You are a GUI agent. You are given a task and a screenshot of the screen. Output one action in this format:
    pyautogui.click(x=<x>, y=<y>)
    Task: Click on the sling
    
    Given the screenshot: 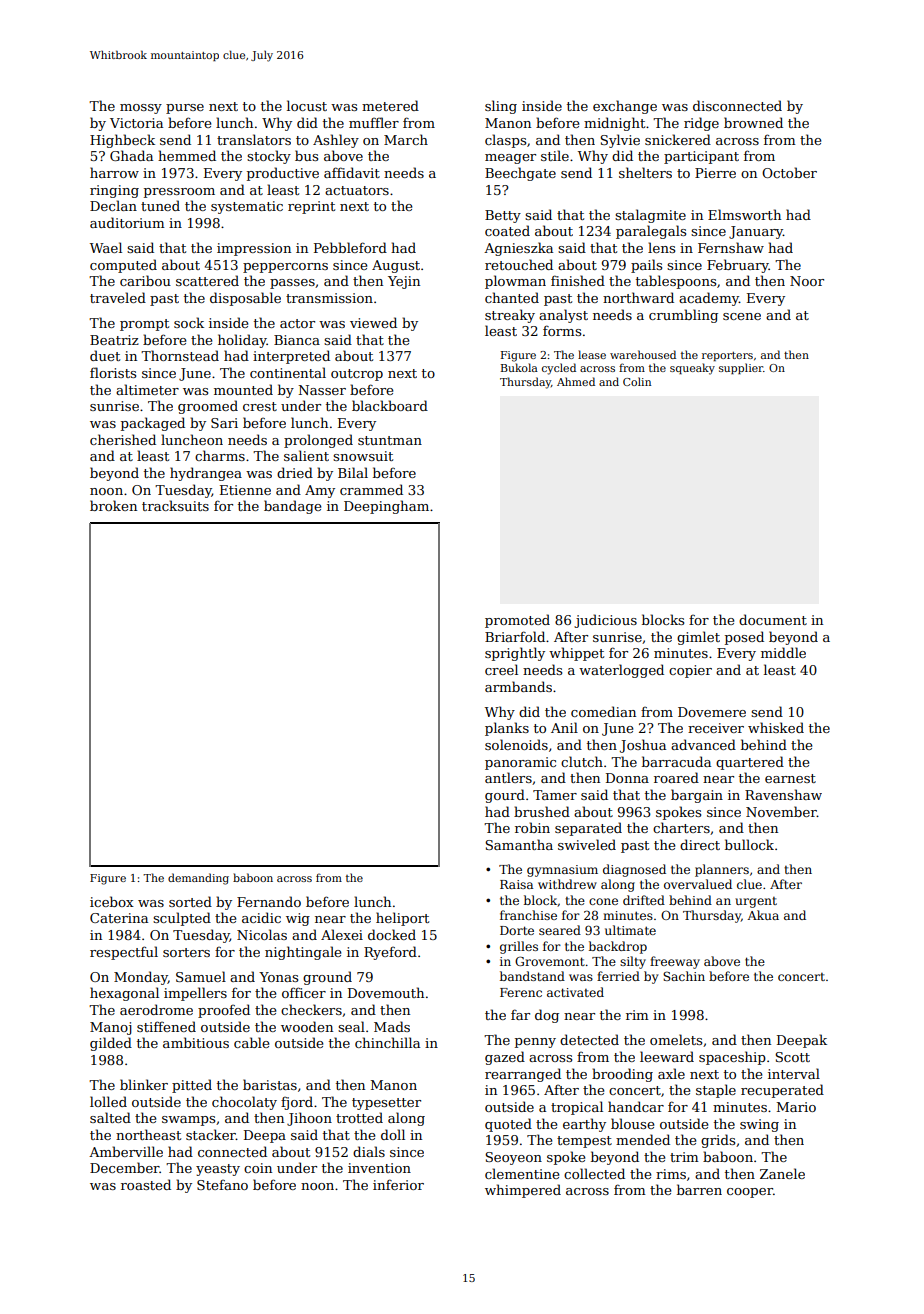 What is the action you would take?
    pyautogui.click(x=501, y=107)
